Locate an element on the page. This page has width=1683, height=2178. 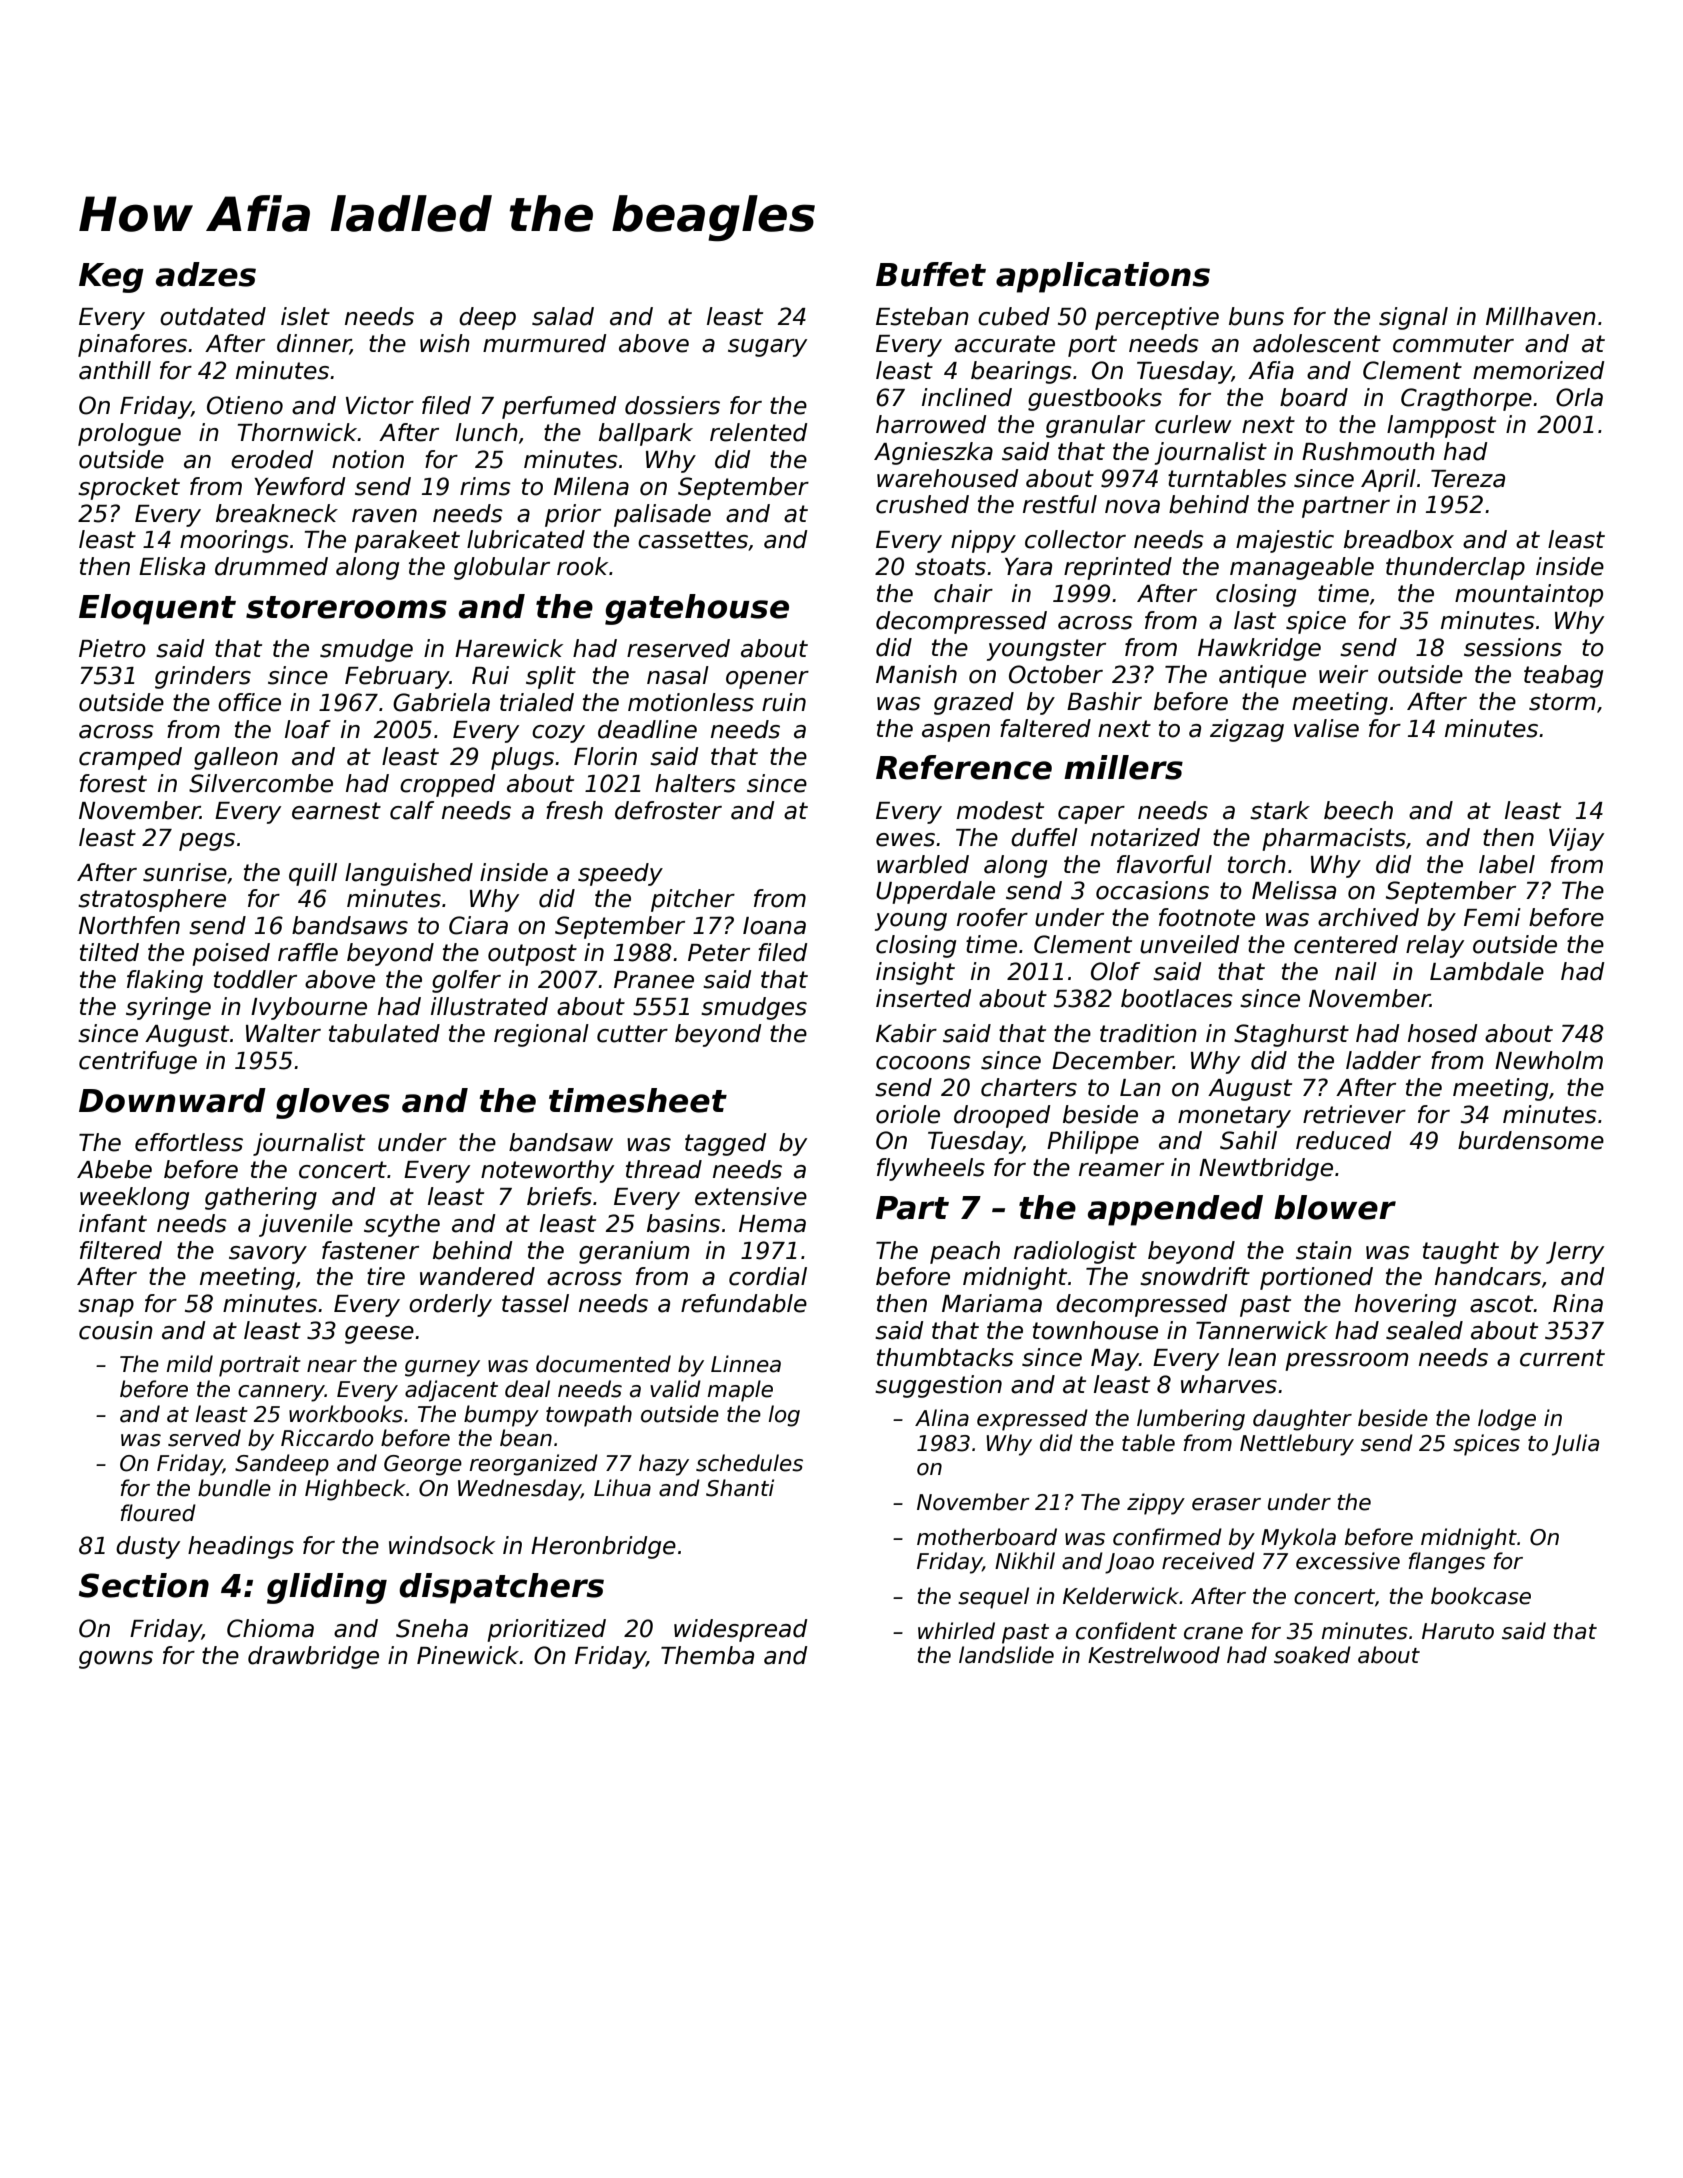
storm is located at coordinates (1562, 702).
